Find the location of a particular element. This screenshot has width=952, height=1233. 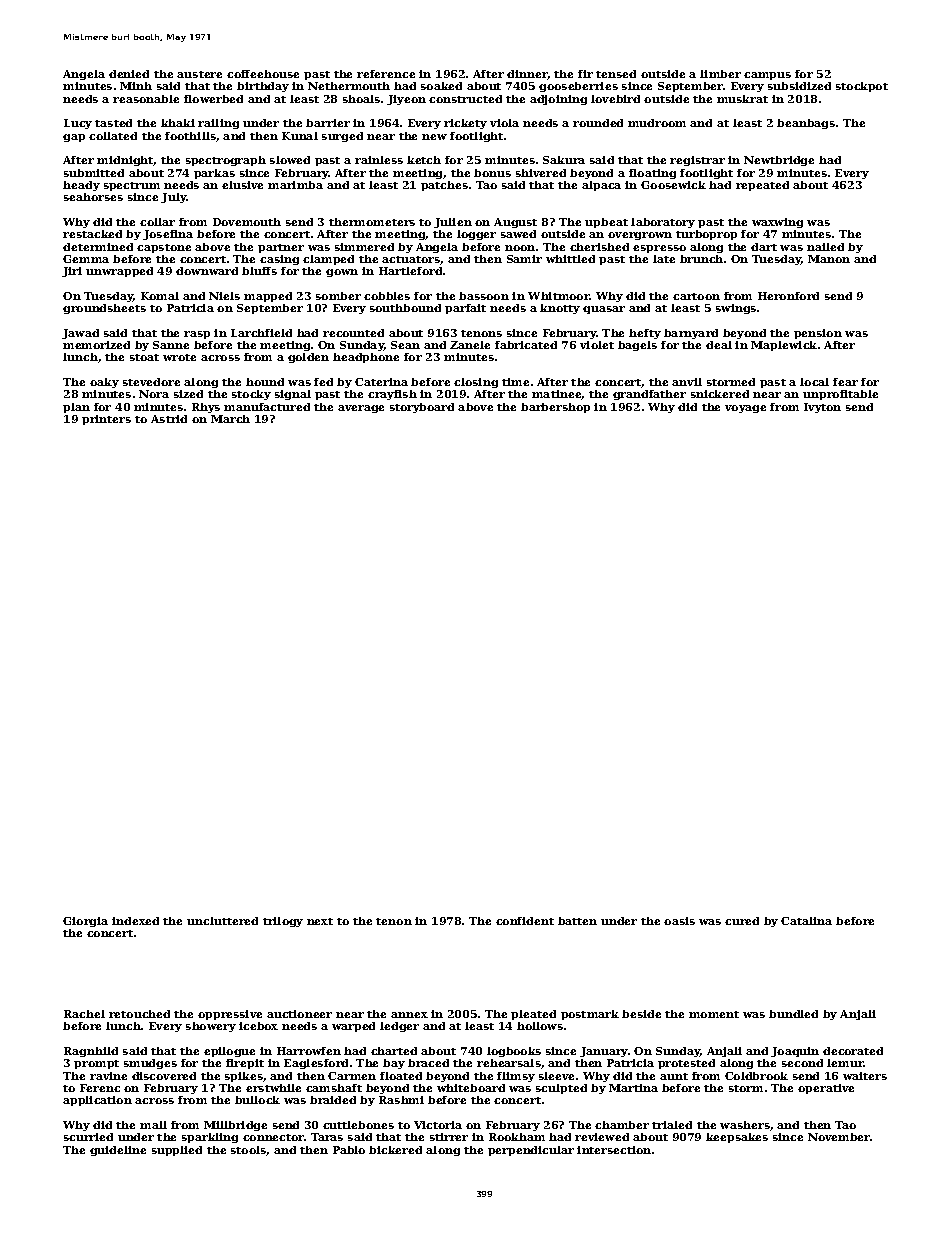

moment is located at coordinates (714, 1014).
